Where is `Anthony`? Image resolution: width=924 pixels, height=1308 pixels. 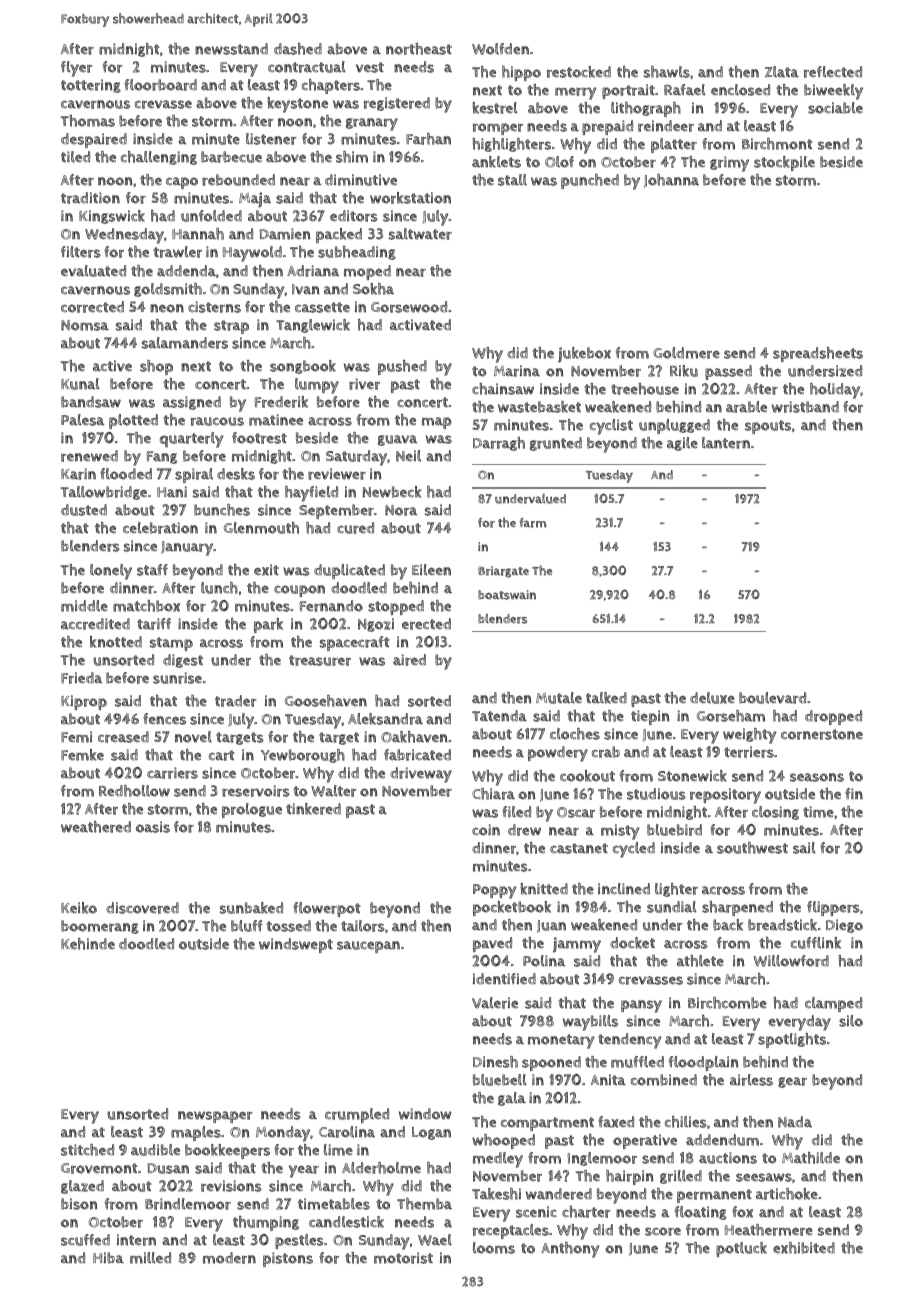
Anthony is located at coordinates (570, 1250).
